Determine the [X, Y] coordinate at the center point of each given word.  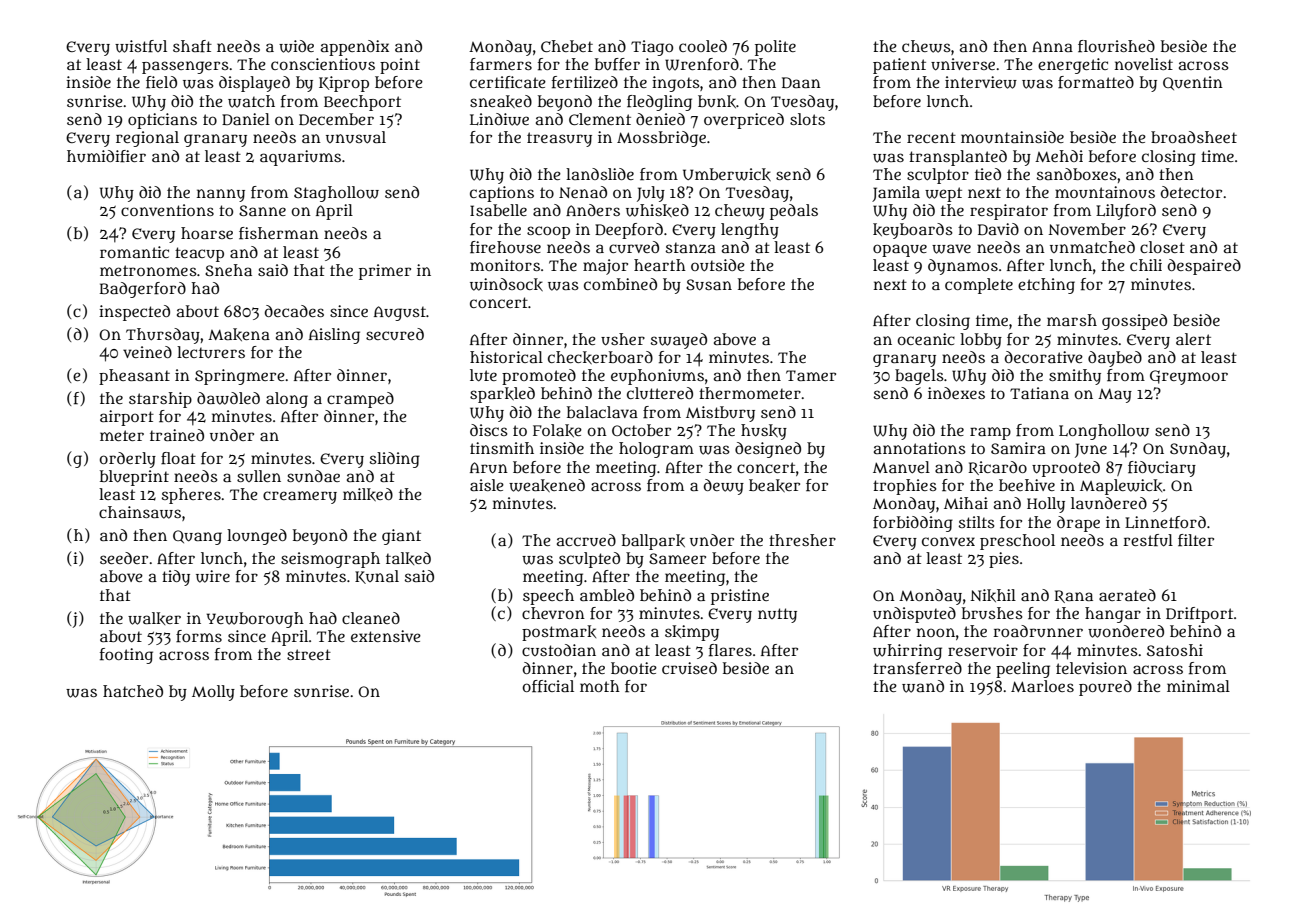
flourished [1116, 46]
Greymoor [1189, 377]
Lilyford [1126, 212]
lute [483, 375]
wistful [141, 46]
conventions [167, 210]
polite [775, 48]
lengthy [750, 231]
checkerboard [600, 357]
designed [768, 450]
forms [199, 636]
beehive [1027, 485]
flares [730, 650]
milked [368, 494]
